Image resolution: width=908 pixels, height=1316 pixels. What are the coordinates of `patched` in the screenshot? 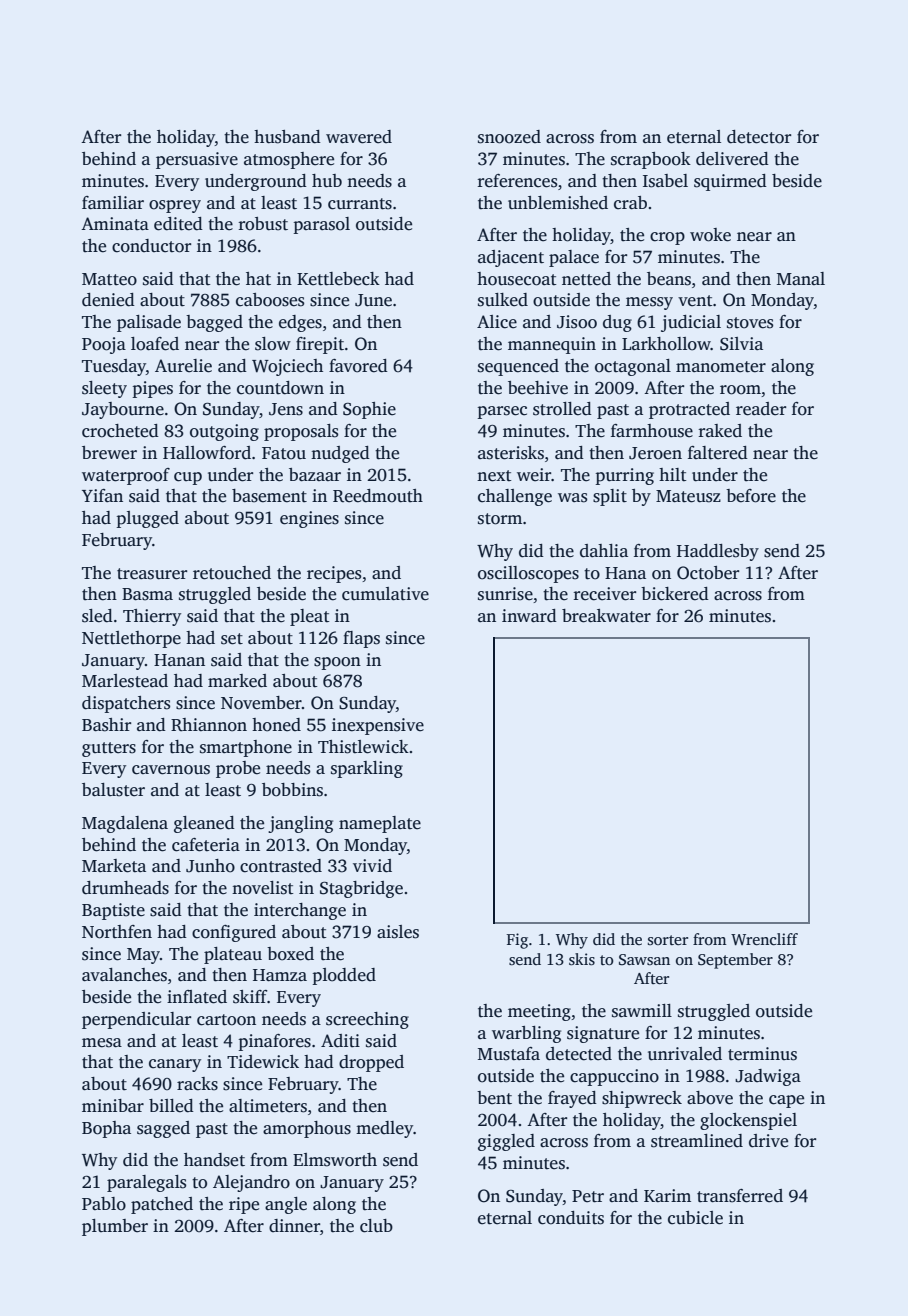 It's located at (162, 1205).
